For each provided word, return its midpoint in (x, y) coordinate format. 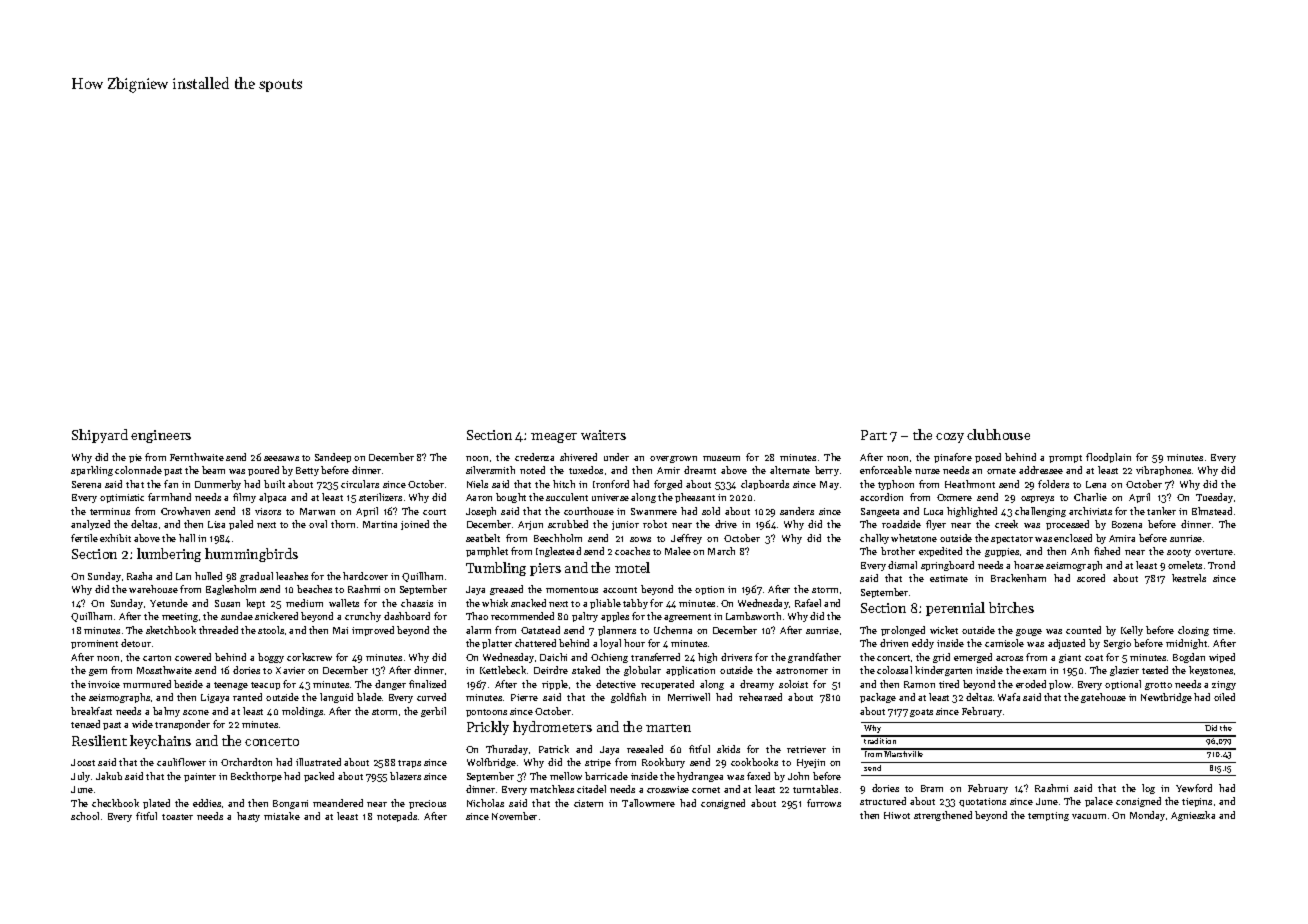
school (85, 816)
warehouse (153, 589)
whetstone (914, 538)
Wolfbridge (491, 763)
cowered (193, 657)
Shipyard (100, 436)
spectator (1012, 540)
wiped (1222, 658)
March (721, 551)
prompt (1065, 459)
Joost (83, 762)
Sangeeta (880, 512)
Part (874, 435)
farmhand (169, 497)
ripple (555, 685)
